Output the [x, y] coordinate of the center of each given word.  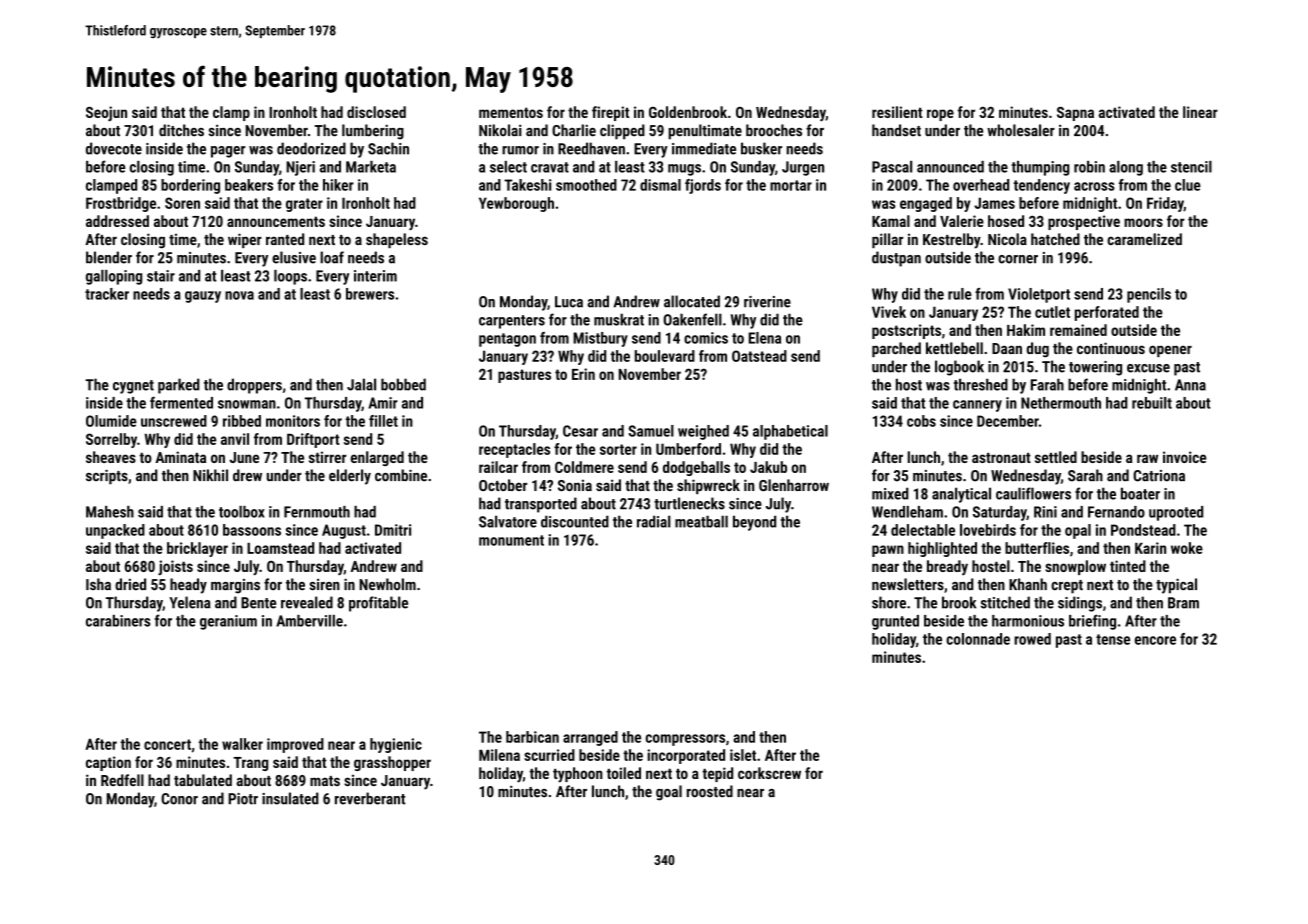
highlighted [942, 549]
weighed [703, 432]
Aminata [180, 457]
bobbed [403, 384]
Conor [179, 799]
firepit [610, 113]
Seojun [106, 113]
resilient [897, 112]
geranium [228, 622]
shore [889, 602]
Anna [1190, 385]
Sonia [575, 485]
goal [669, 793]
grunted [895, 622]
